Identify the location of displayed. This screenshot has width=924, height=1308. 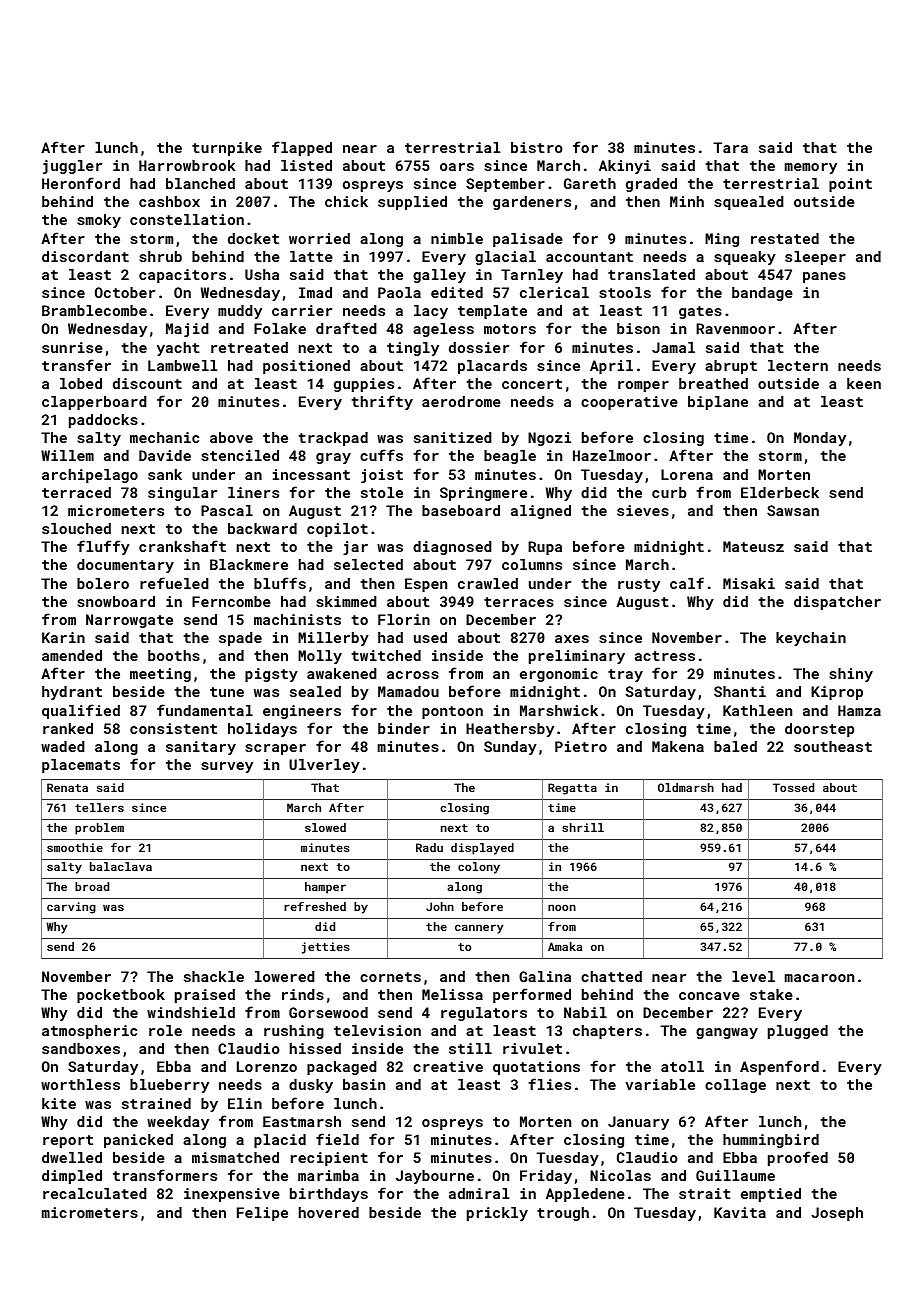
(482, 849).
